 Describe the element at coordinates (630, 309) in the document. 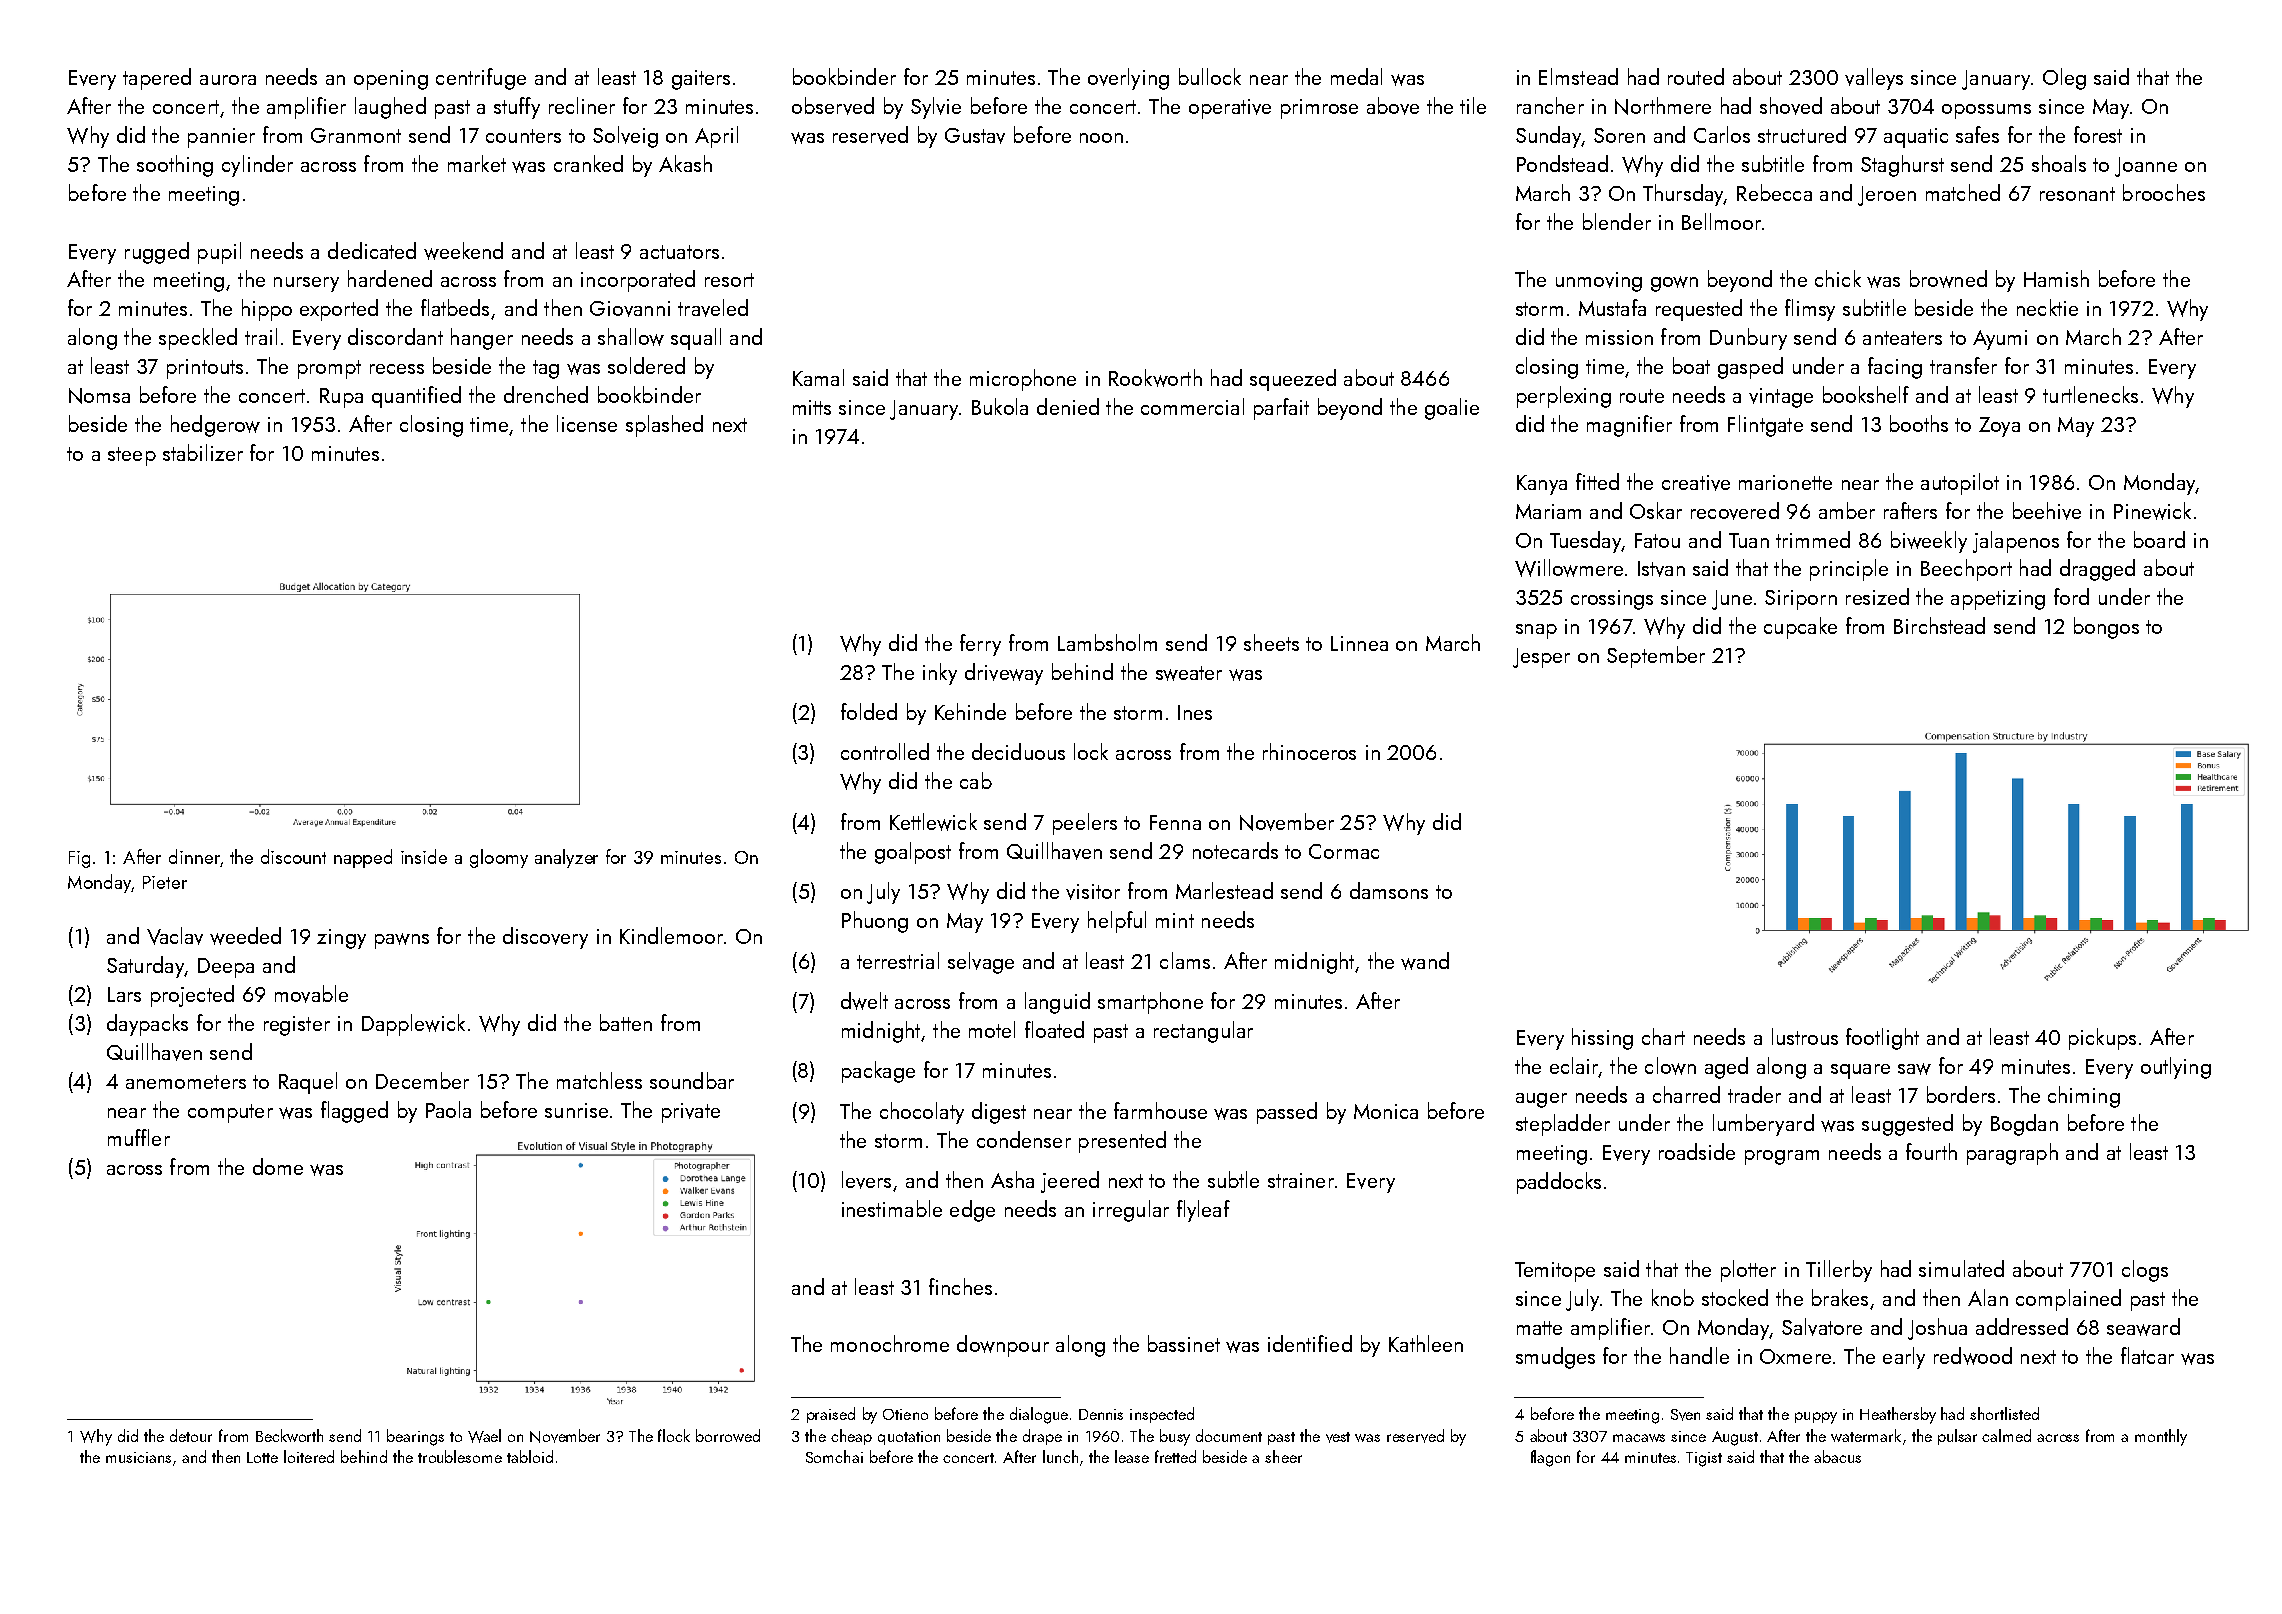

I see `Giovanni` at that location.
